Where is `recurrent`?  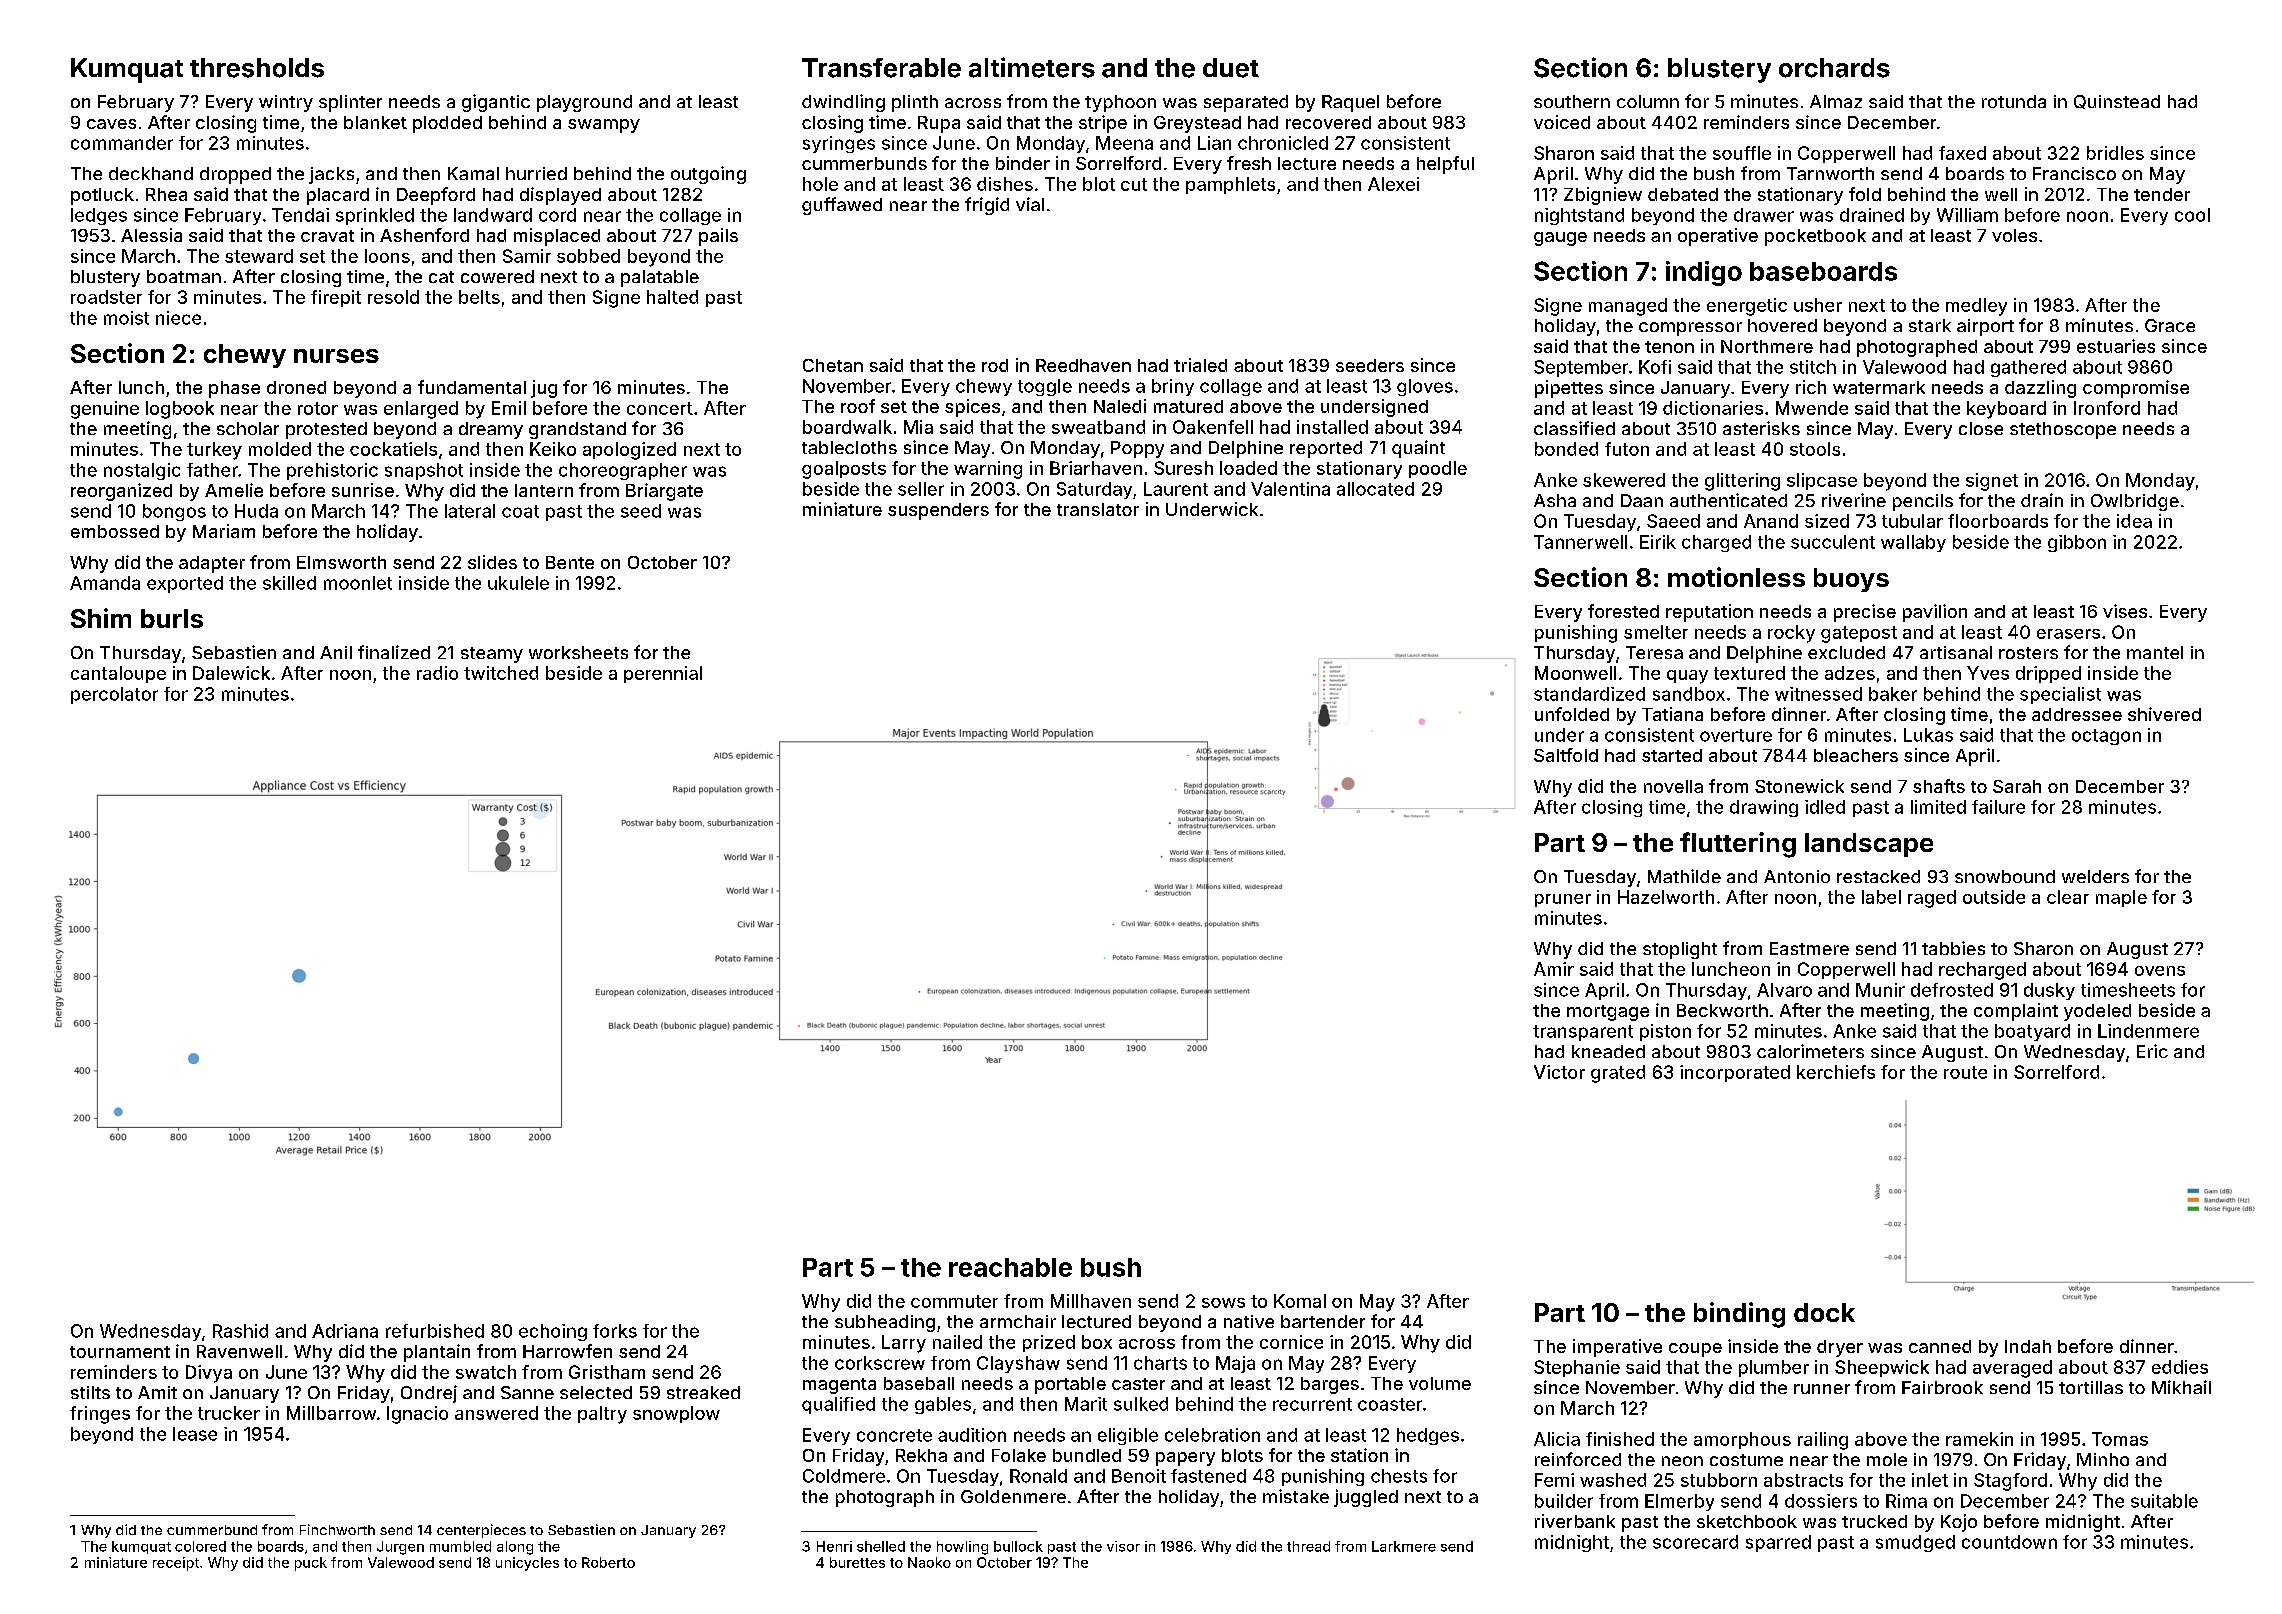
recurrent is located at coordinates (1312, 1404).
